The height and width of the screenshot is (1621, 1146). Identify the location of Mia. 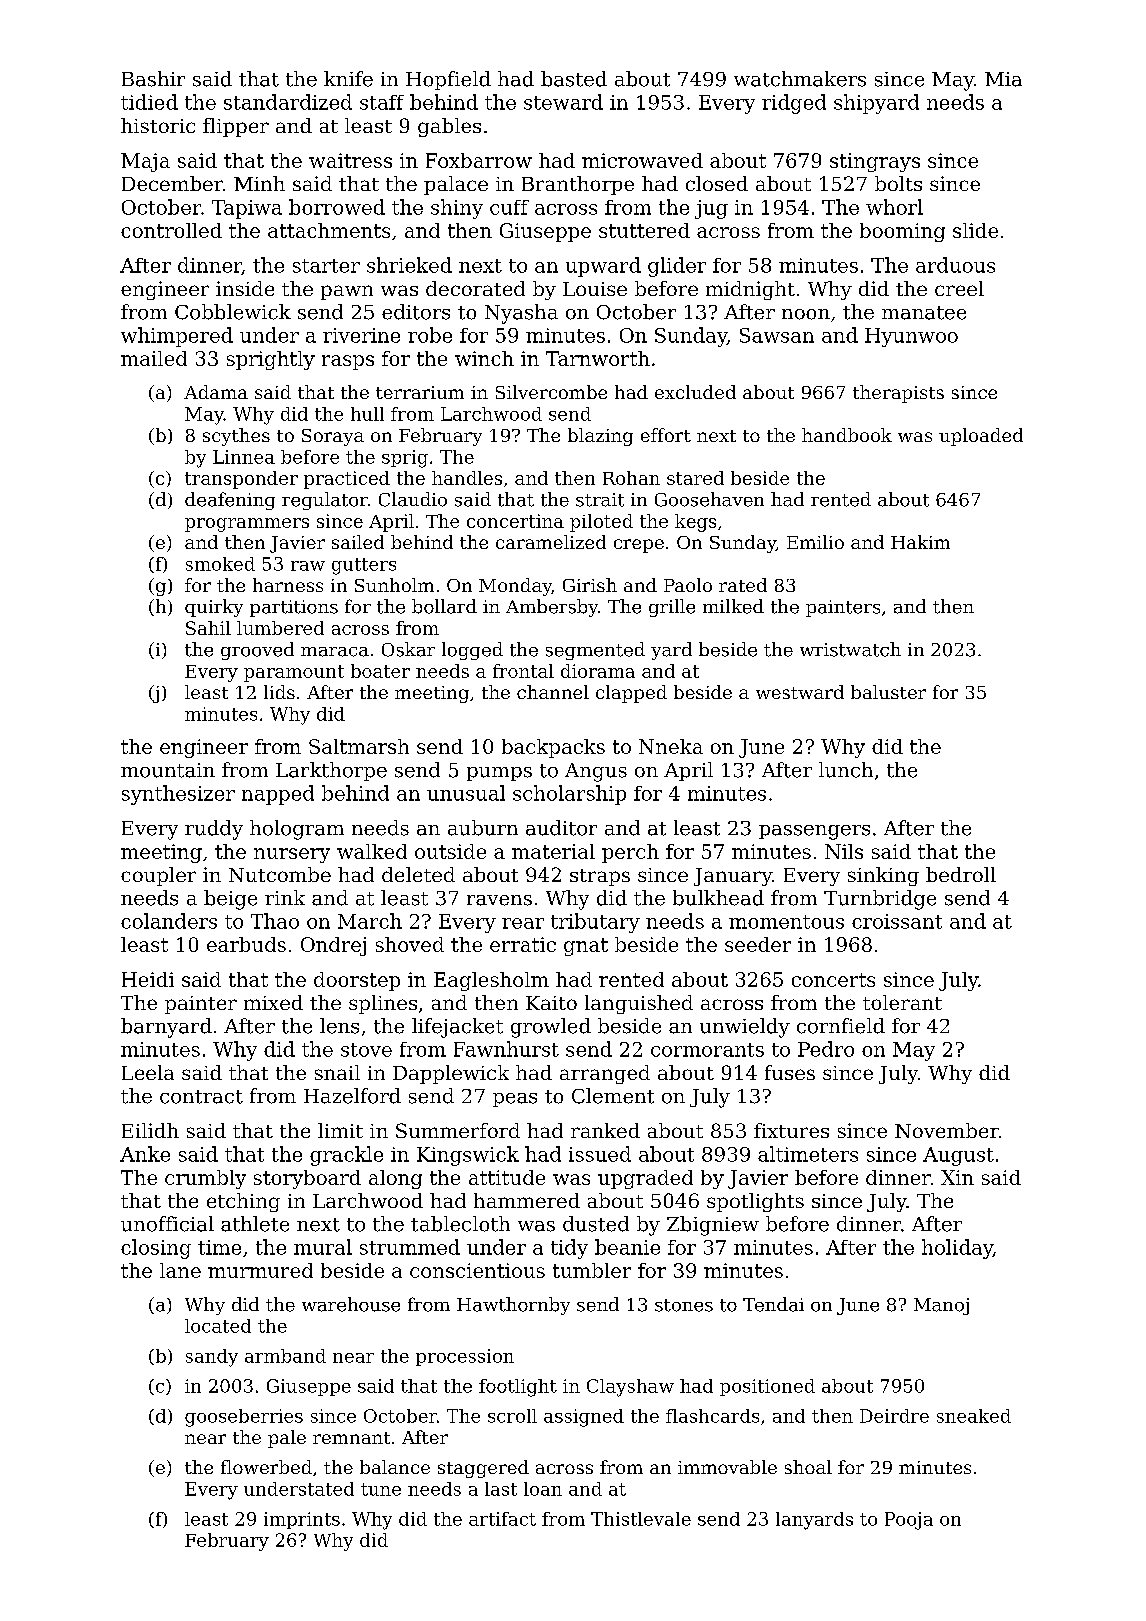
(1003, 79).
